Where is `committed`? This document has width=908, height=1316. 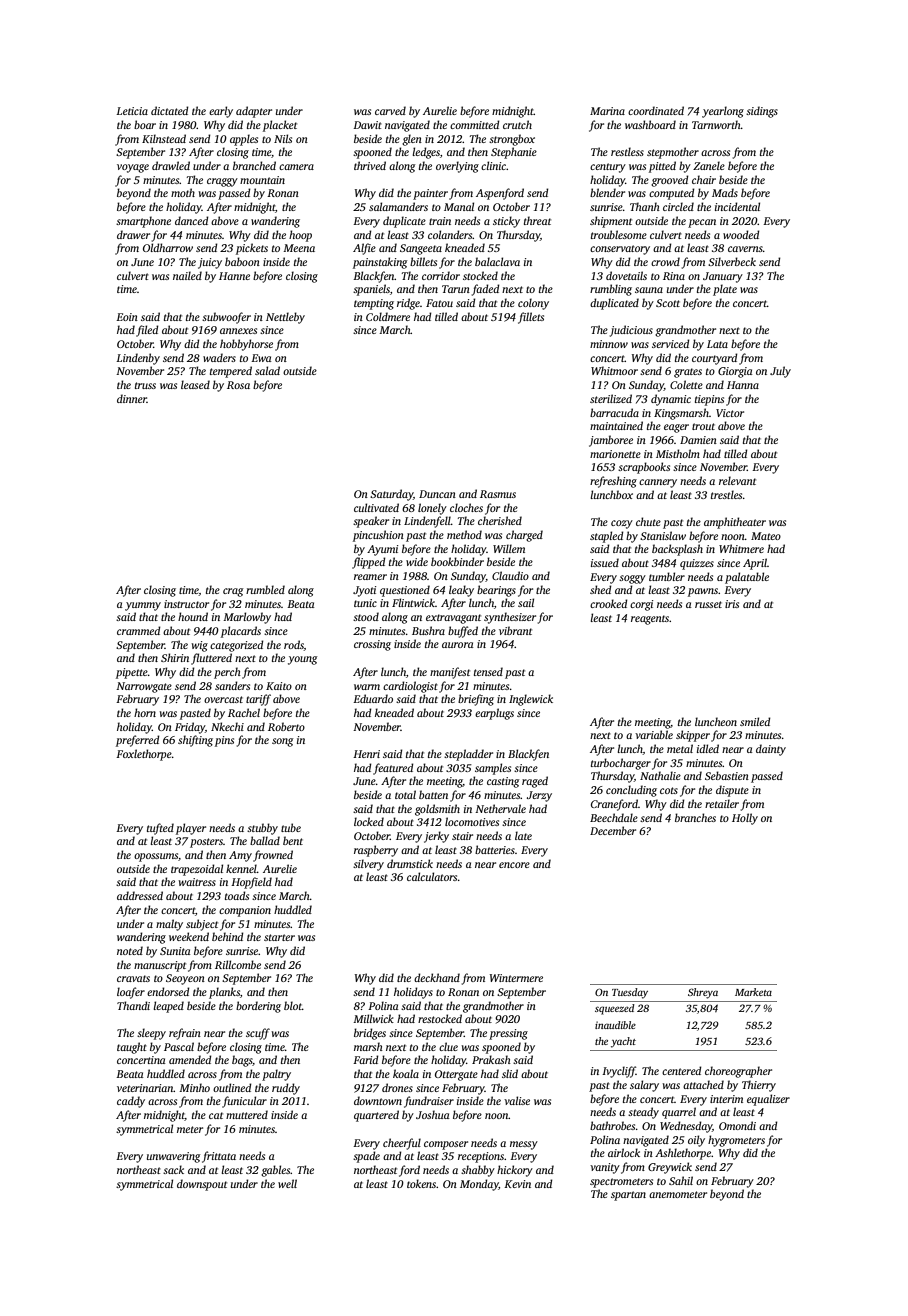
committed is located at coordinates (475, 124).
